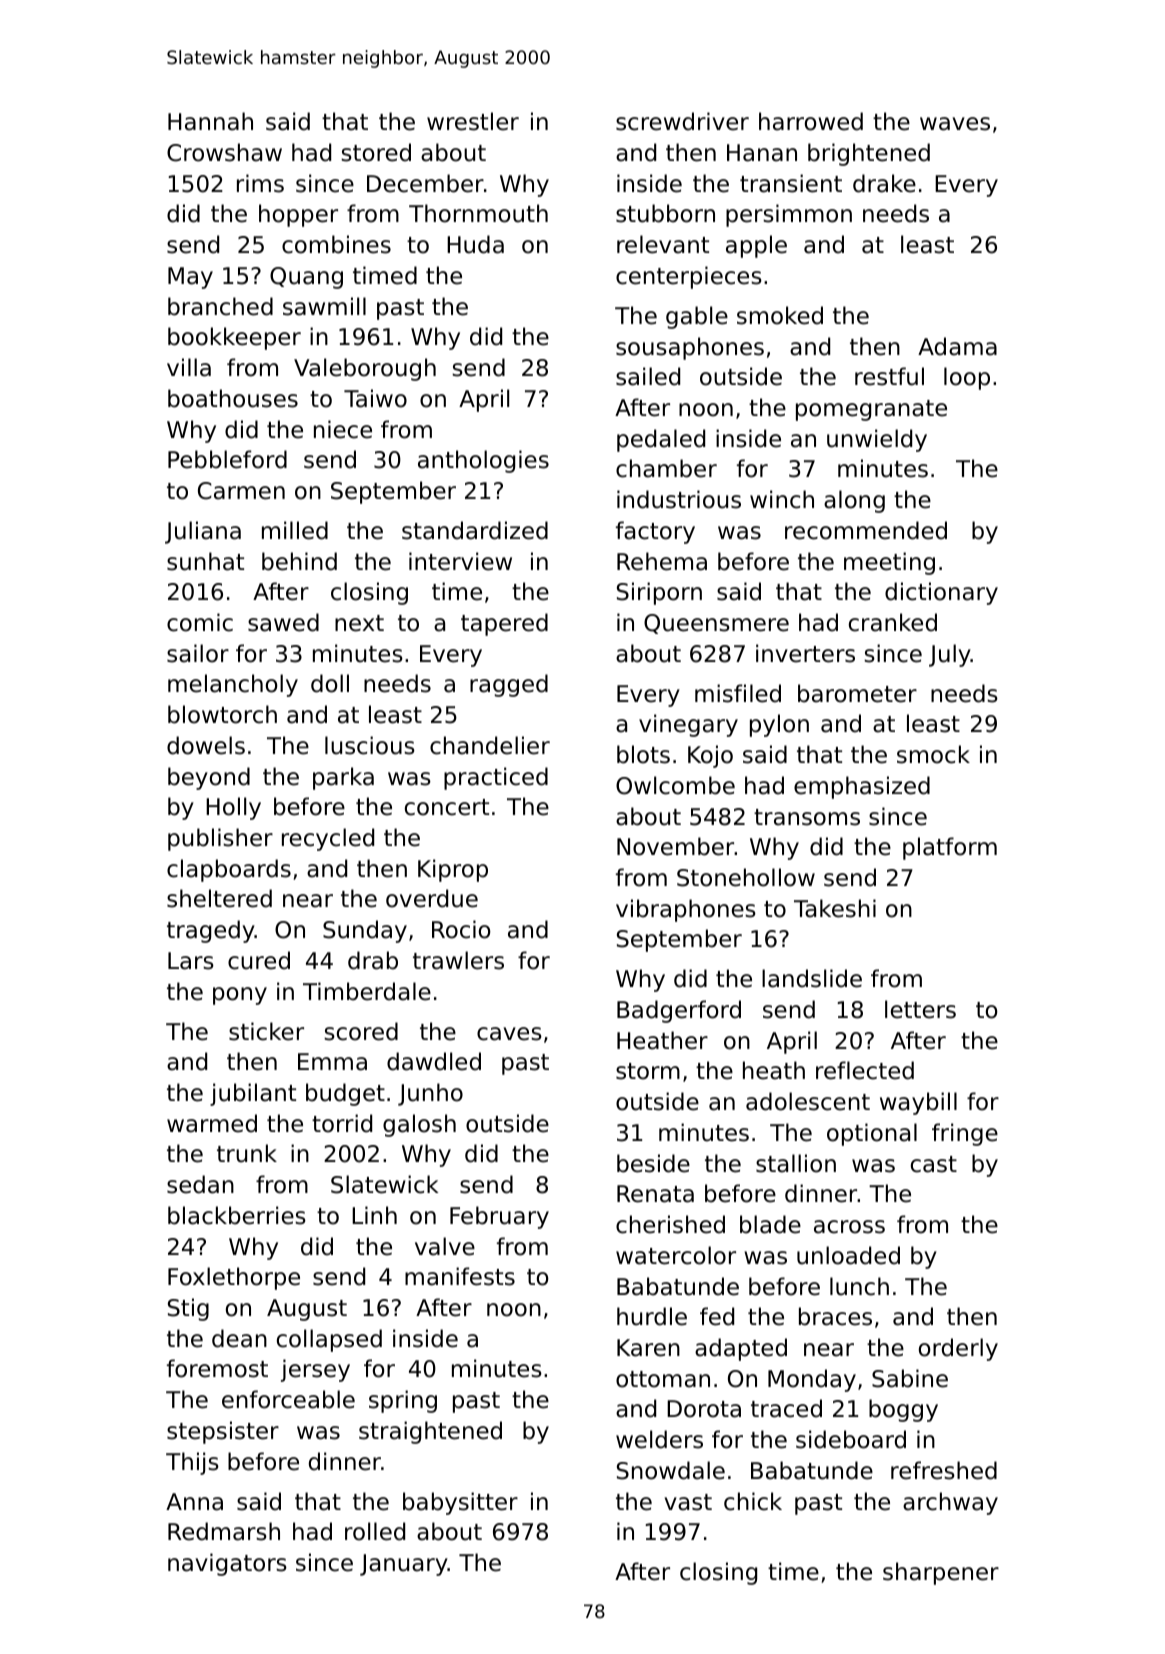 The height and width of the screenshot is (1654, 1165). I want to click on January, so click(404, 1565).
